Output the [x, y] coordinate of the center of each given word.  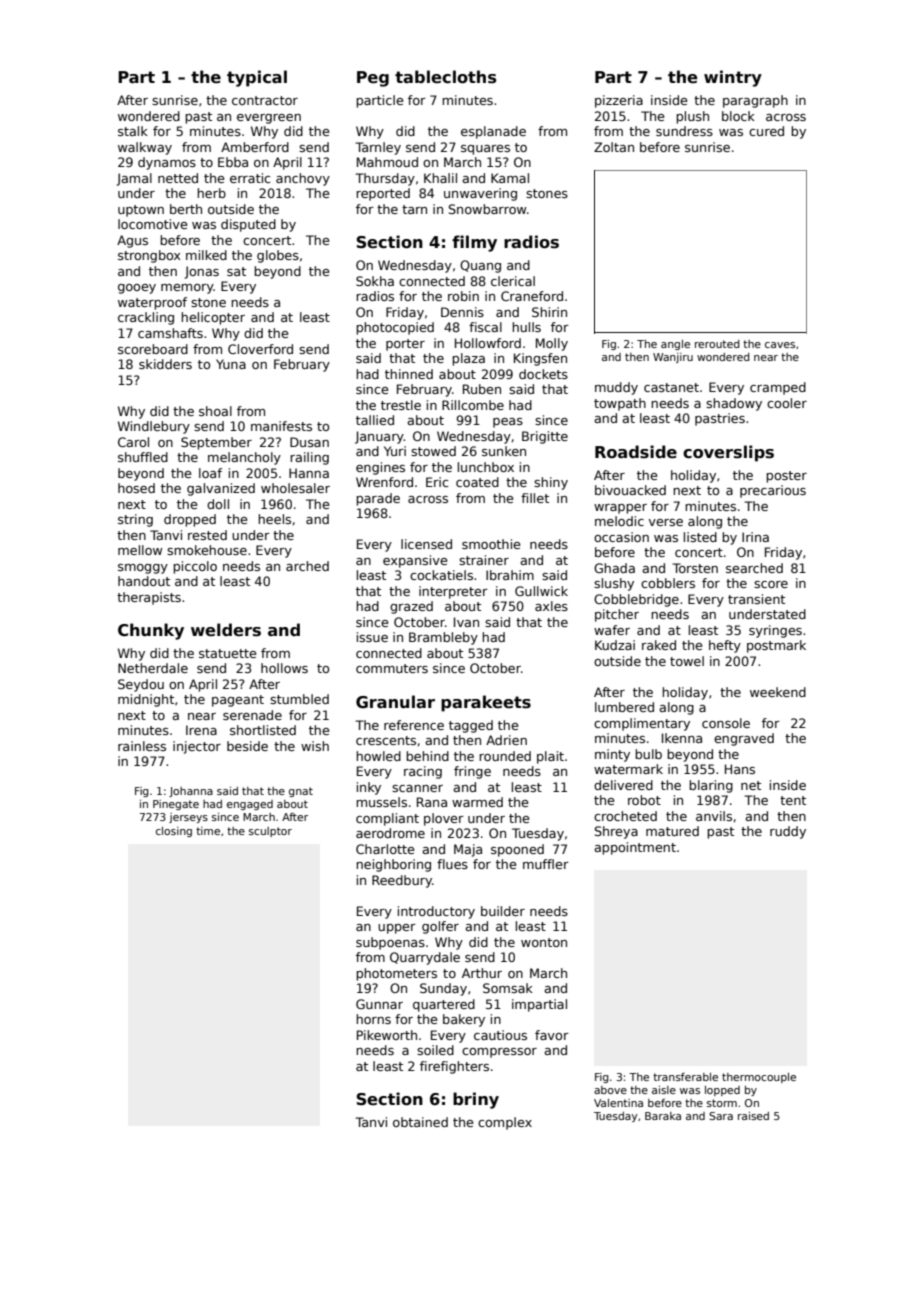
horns [373, 1019]
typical [257, 78]
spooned [517, 850]
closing [174, 832]
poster [786, 477]
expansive [415, 561]
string [135, 520]
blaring [711, 786]
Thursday [385, 179]
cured [766, 131]
